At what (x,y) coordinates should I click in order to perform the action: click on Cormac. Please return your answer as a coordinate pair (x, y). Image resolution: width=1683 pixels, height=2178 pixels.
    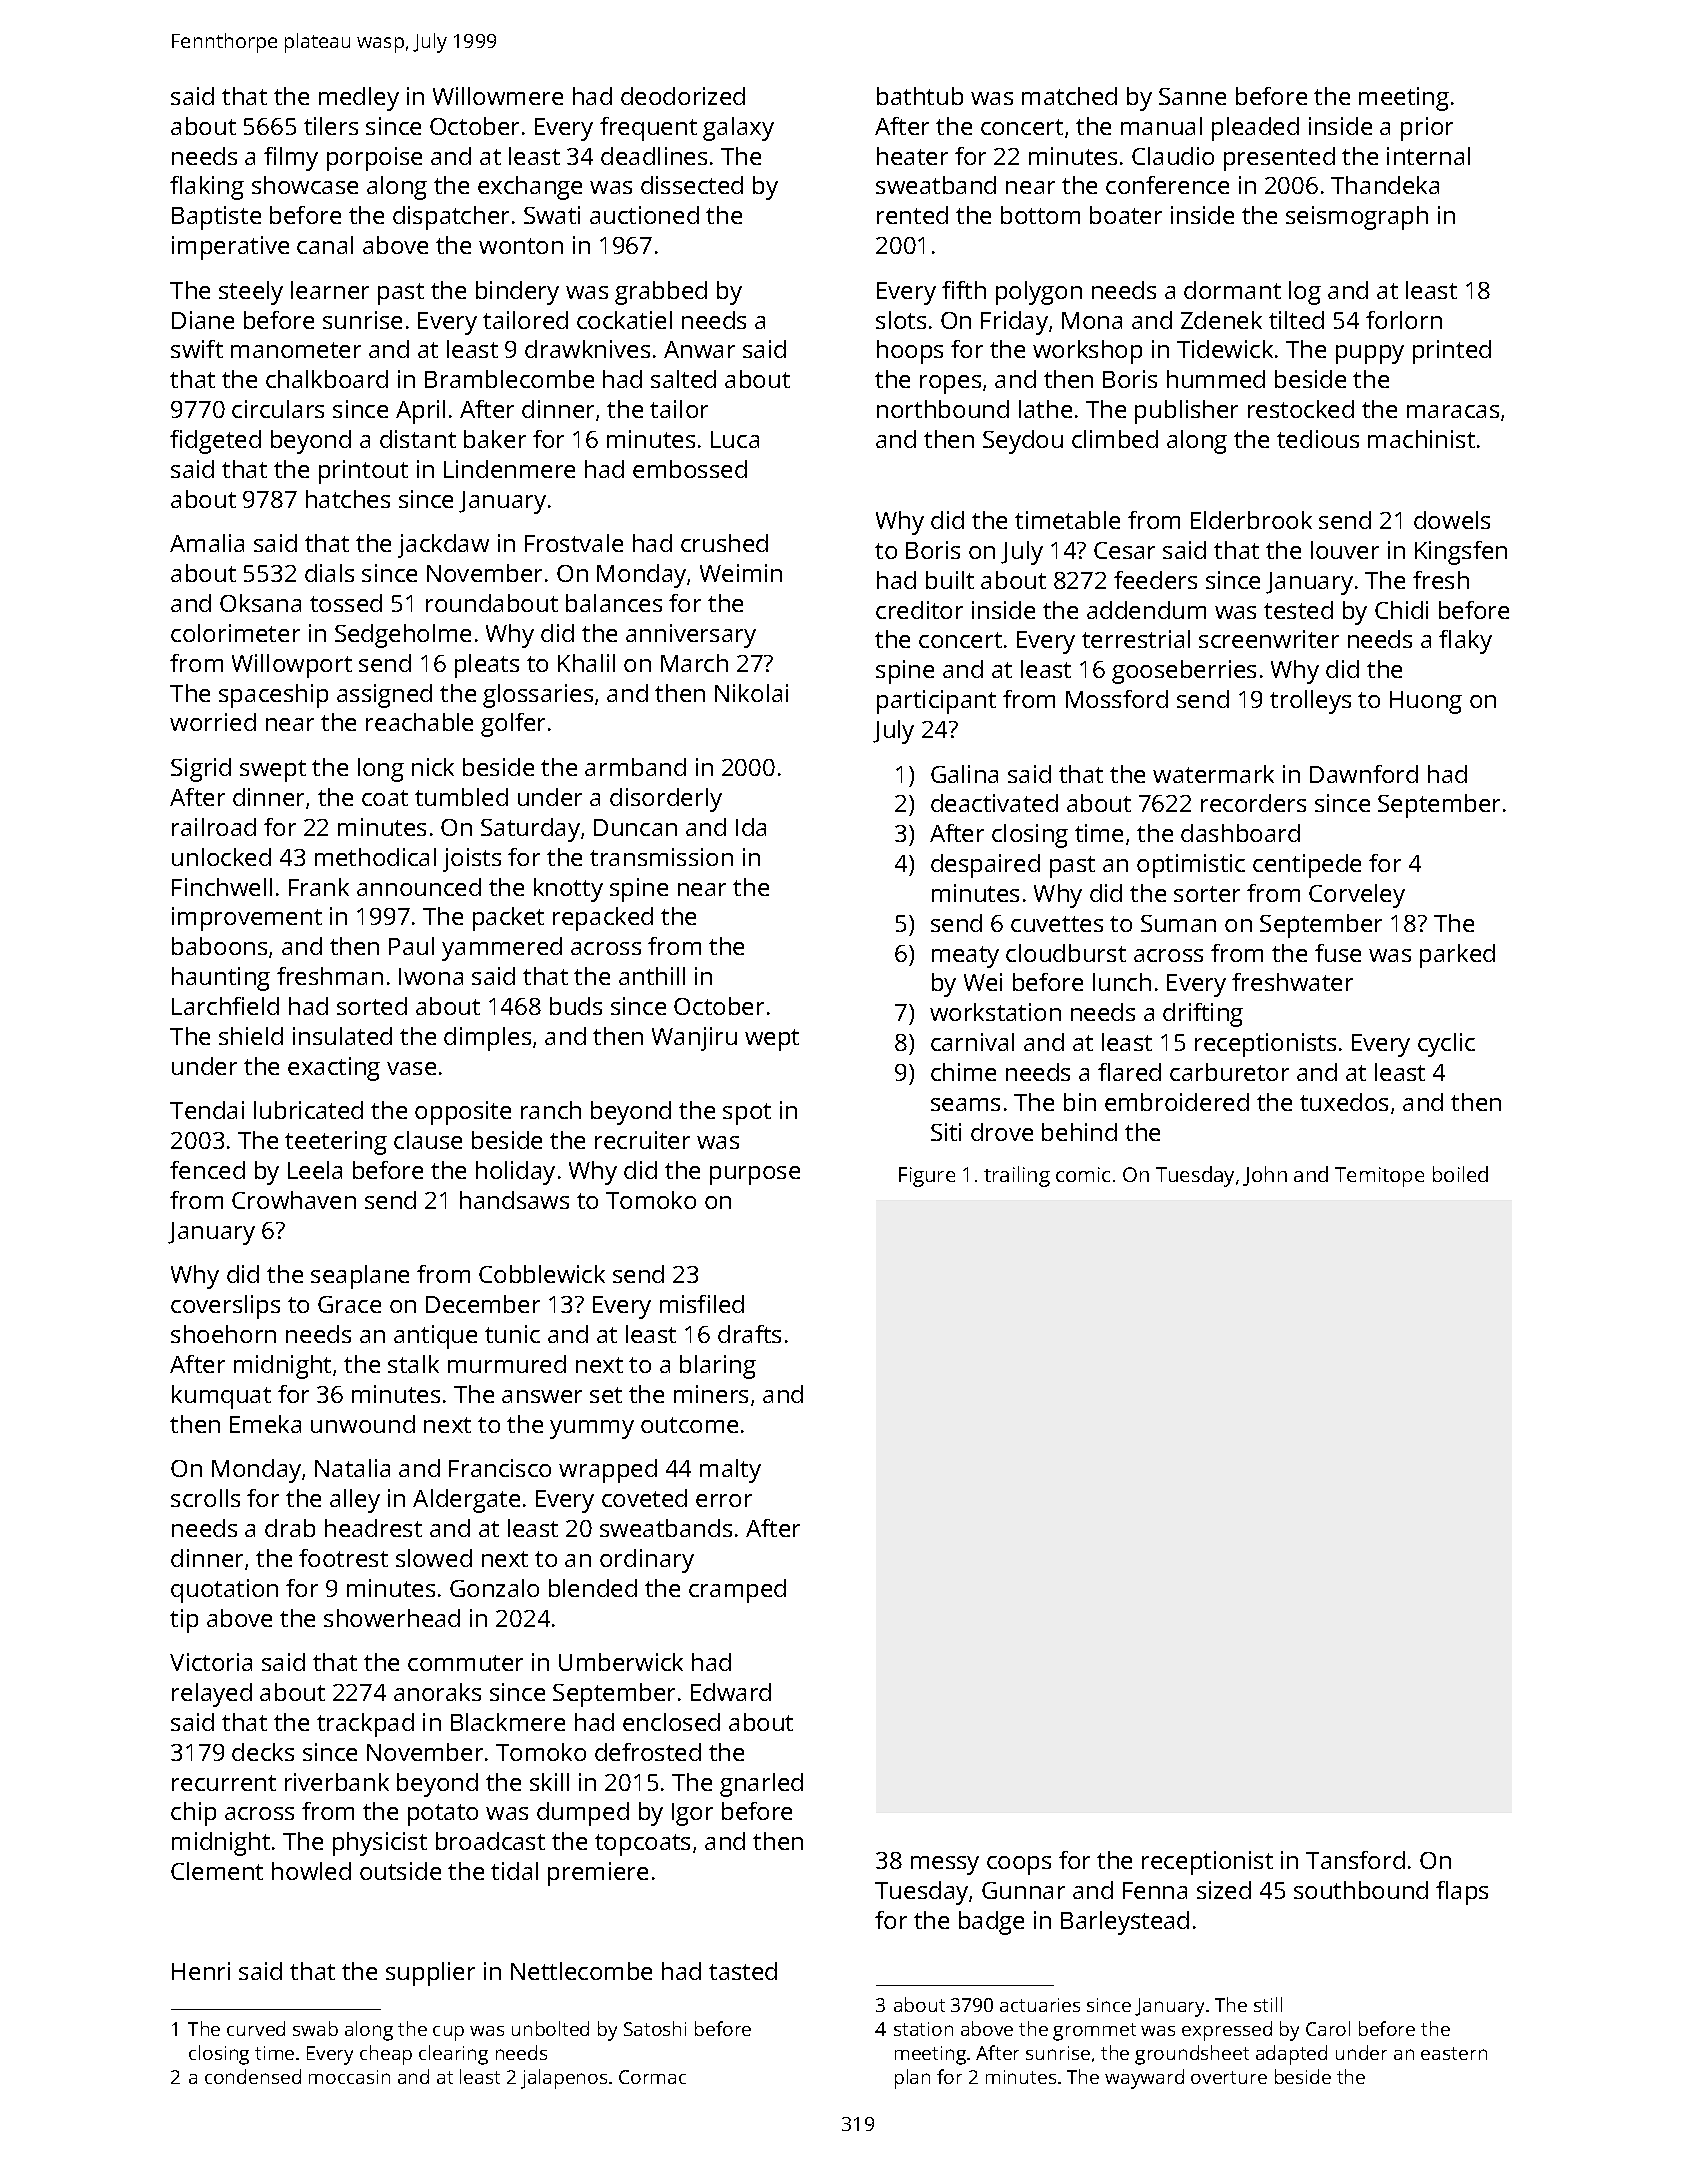
    Looking at the image, I should click on (652, 2077).
